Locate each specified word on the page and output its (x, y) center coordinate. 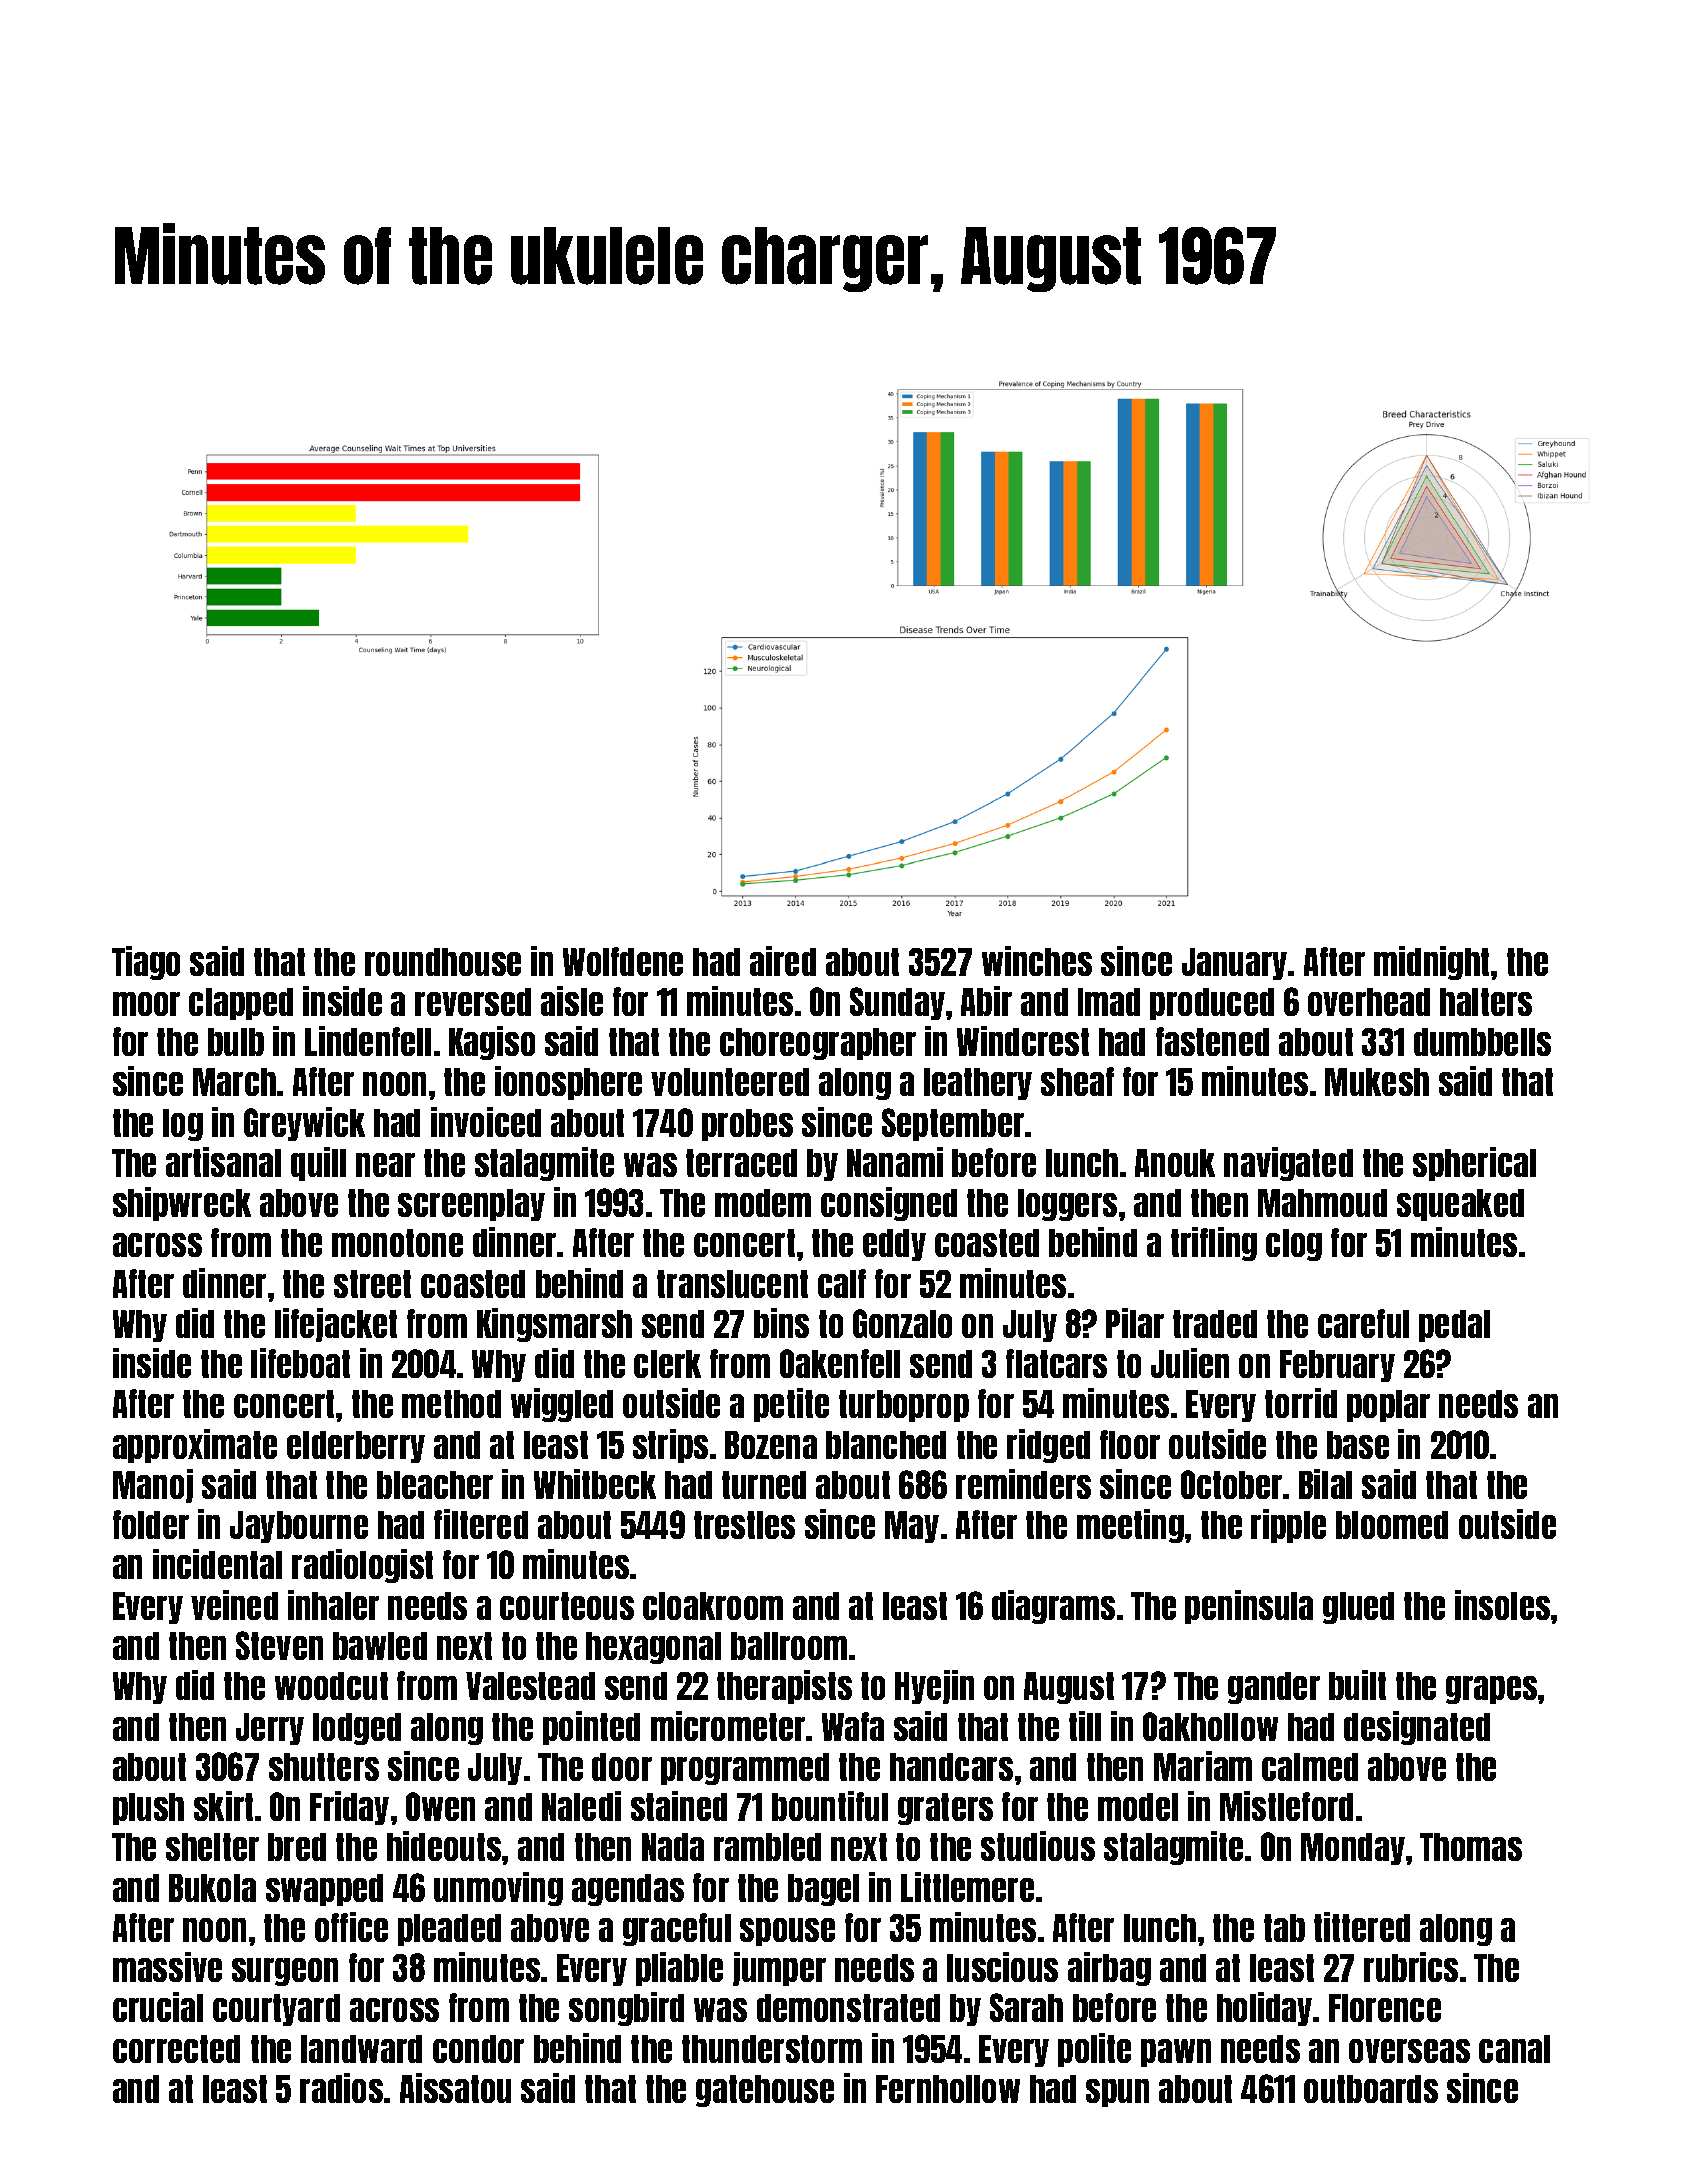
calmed (1310, 1767)
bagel (823, 1890)
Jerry (270, 1729)
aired (783, 961)
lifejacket (336, 1325)
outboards (1371, 2089)
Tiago (146, 963)
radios (341, 2088)
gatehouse (765, 2091)
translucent (732, 1284)
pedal (1454, 1326)
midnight (1431, 963)
